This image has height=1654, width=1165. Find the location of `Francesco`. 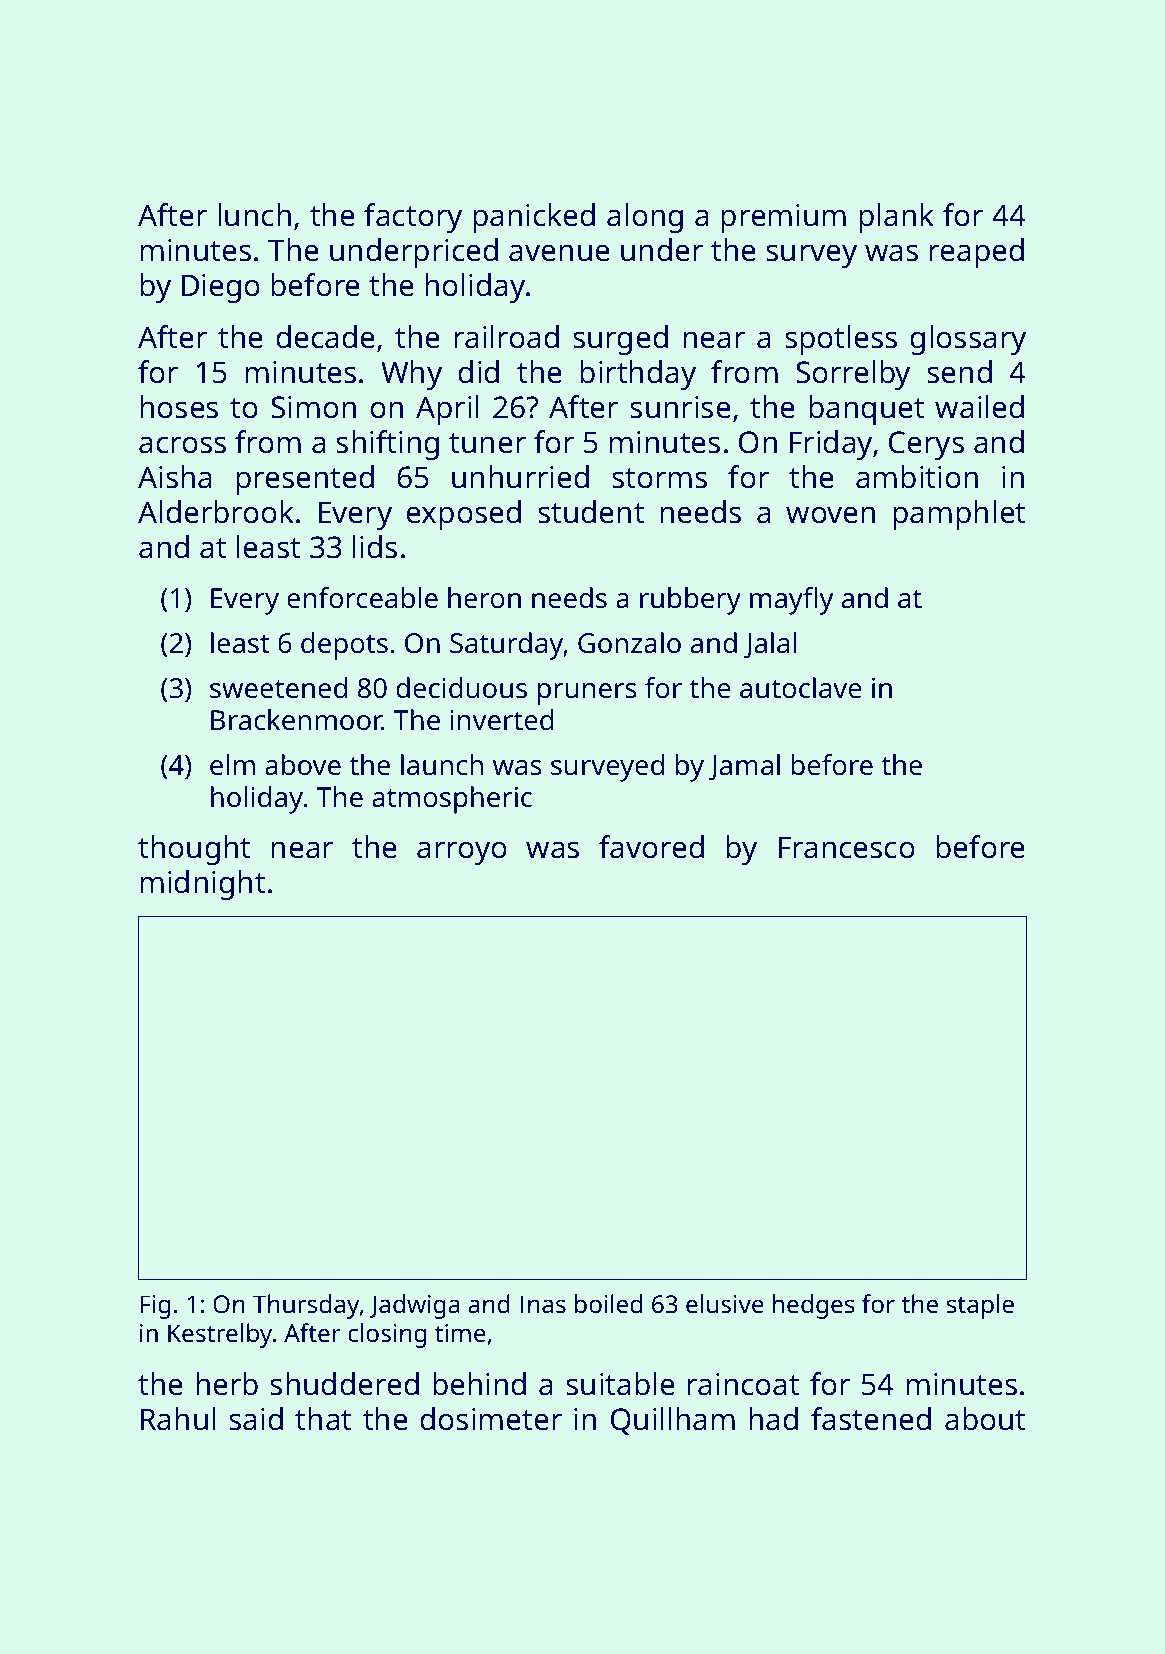

Francesco is located at coordinates (847, 847).
